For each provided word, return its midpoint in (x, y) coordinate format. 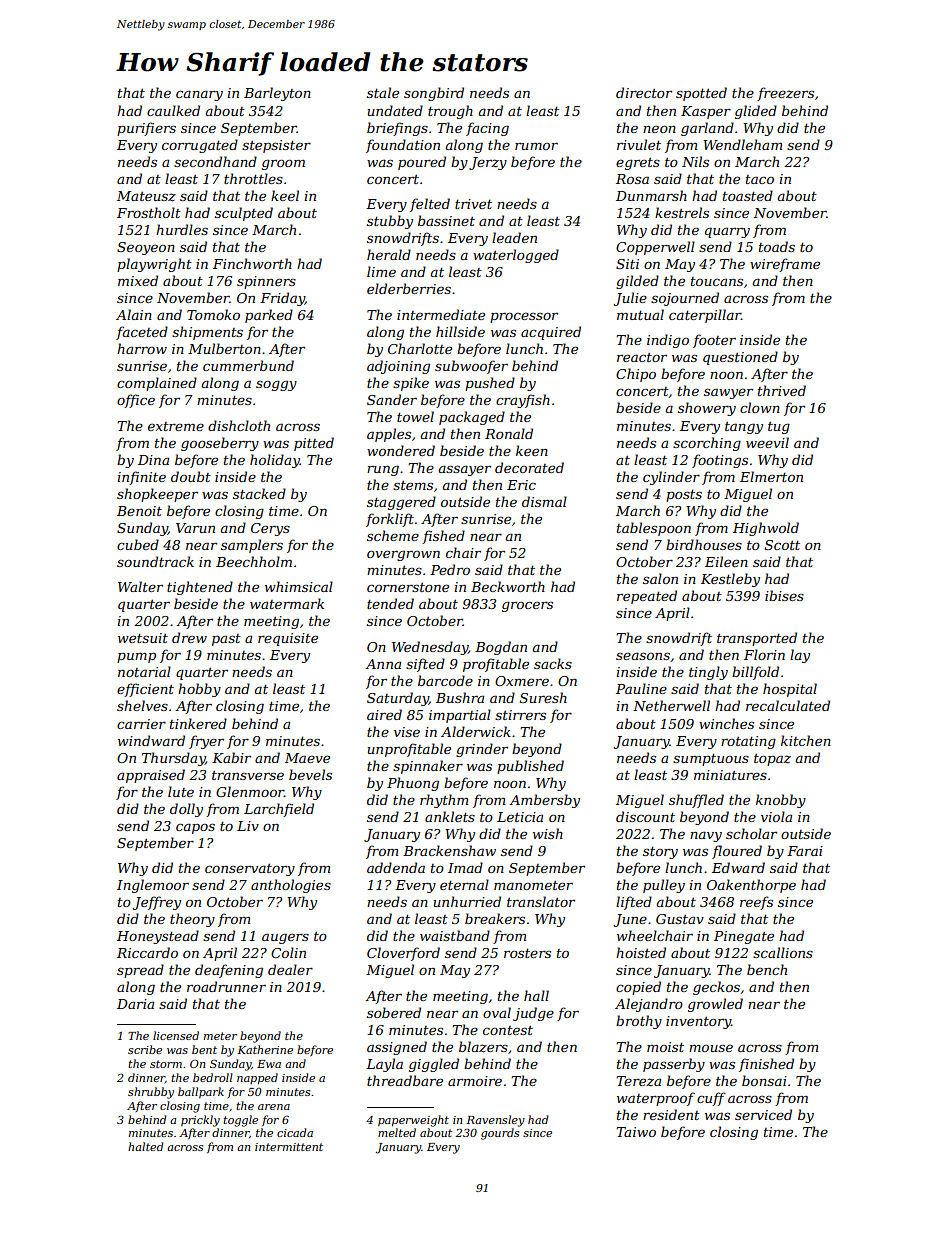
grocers (527, 606)
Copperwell (655, 248)
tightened (200, 588)
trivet (473, 204)
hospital (790, 690)
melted (397, 1132)
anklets (450, 816)
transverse (248, 775)
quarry (727, 232)
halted (146, 1146)
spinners (266, 282)
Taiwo (636, 1132)
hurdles (182, 229)
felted (430, 205)
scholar (751, 833)
